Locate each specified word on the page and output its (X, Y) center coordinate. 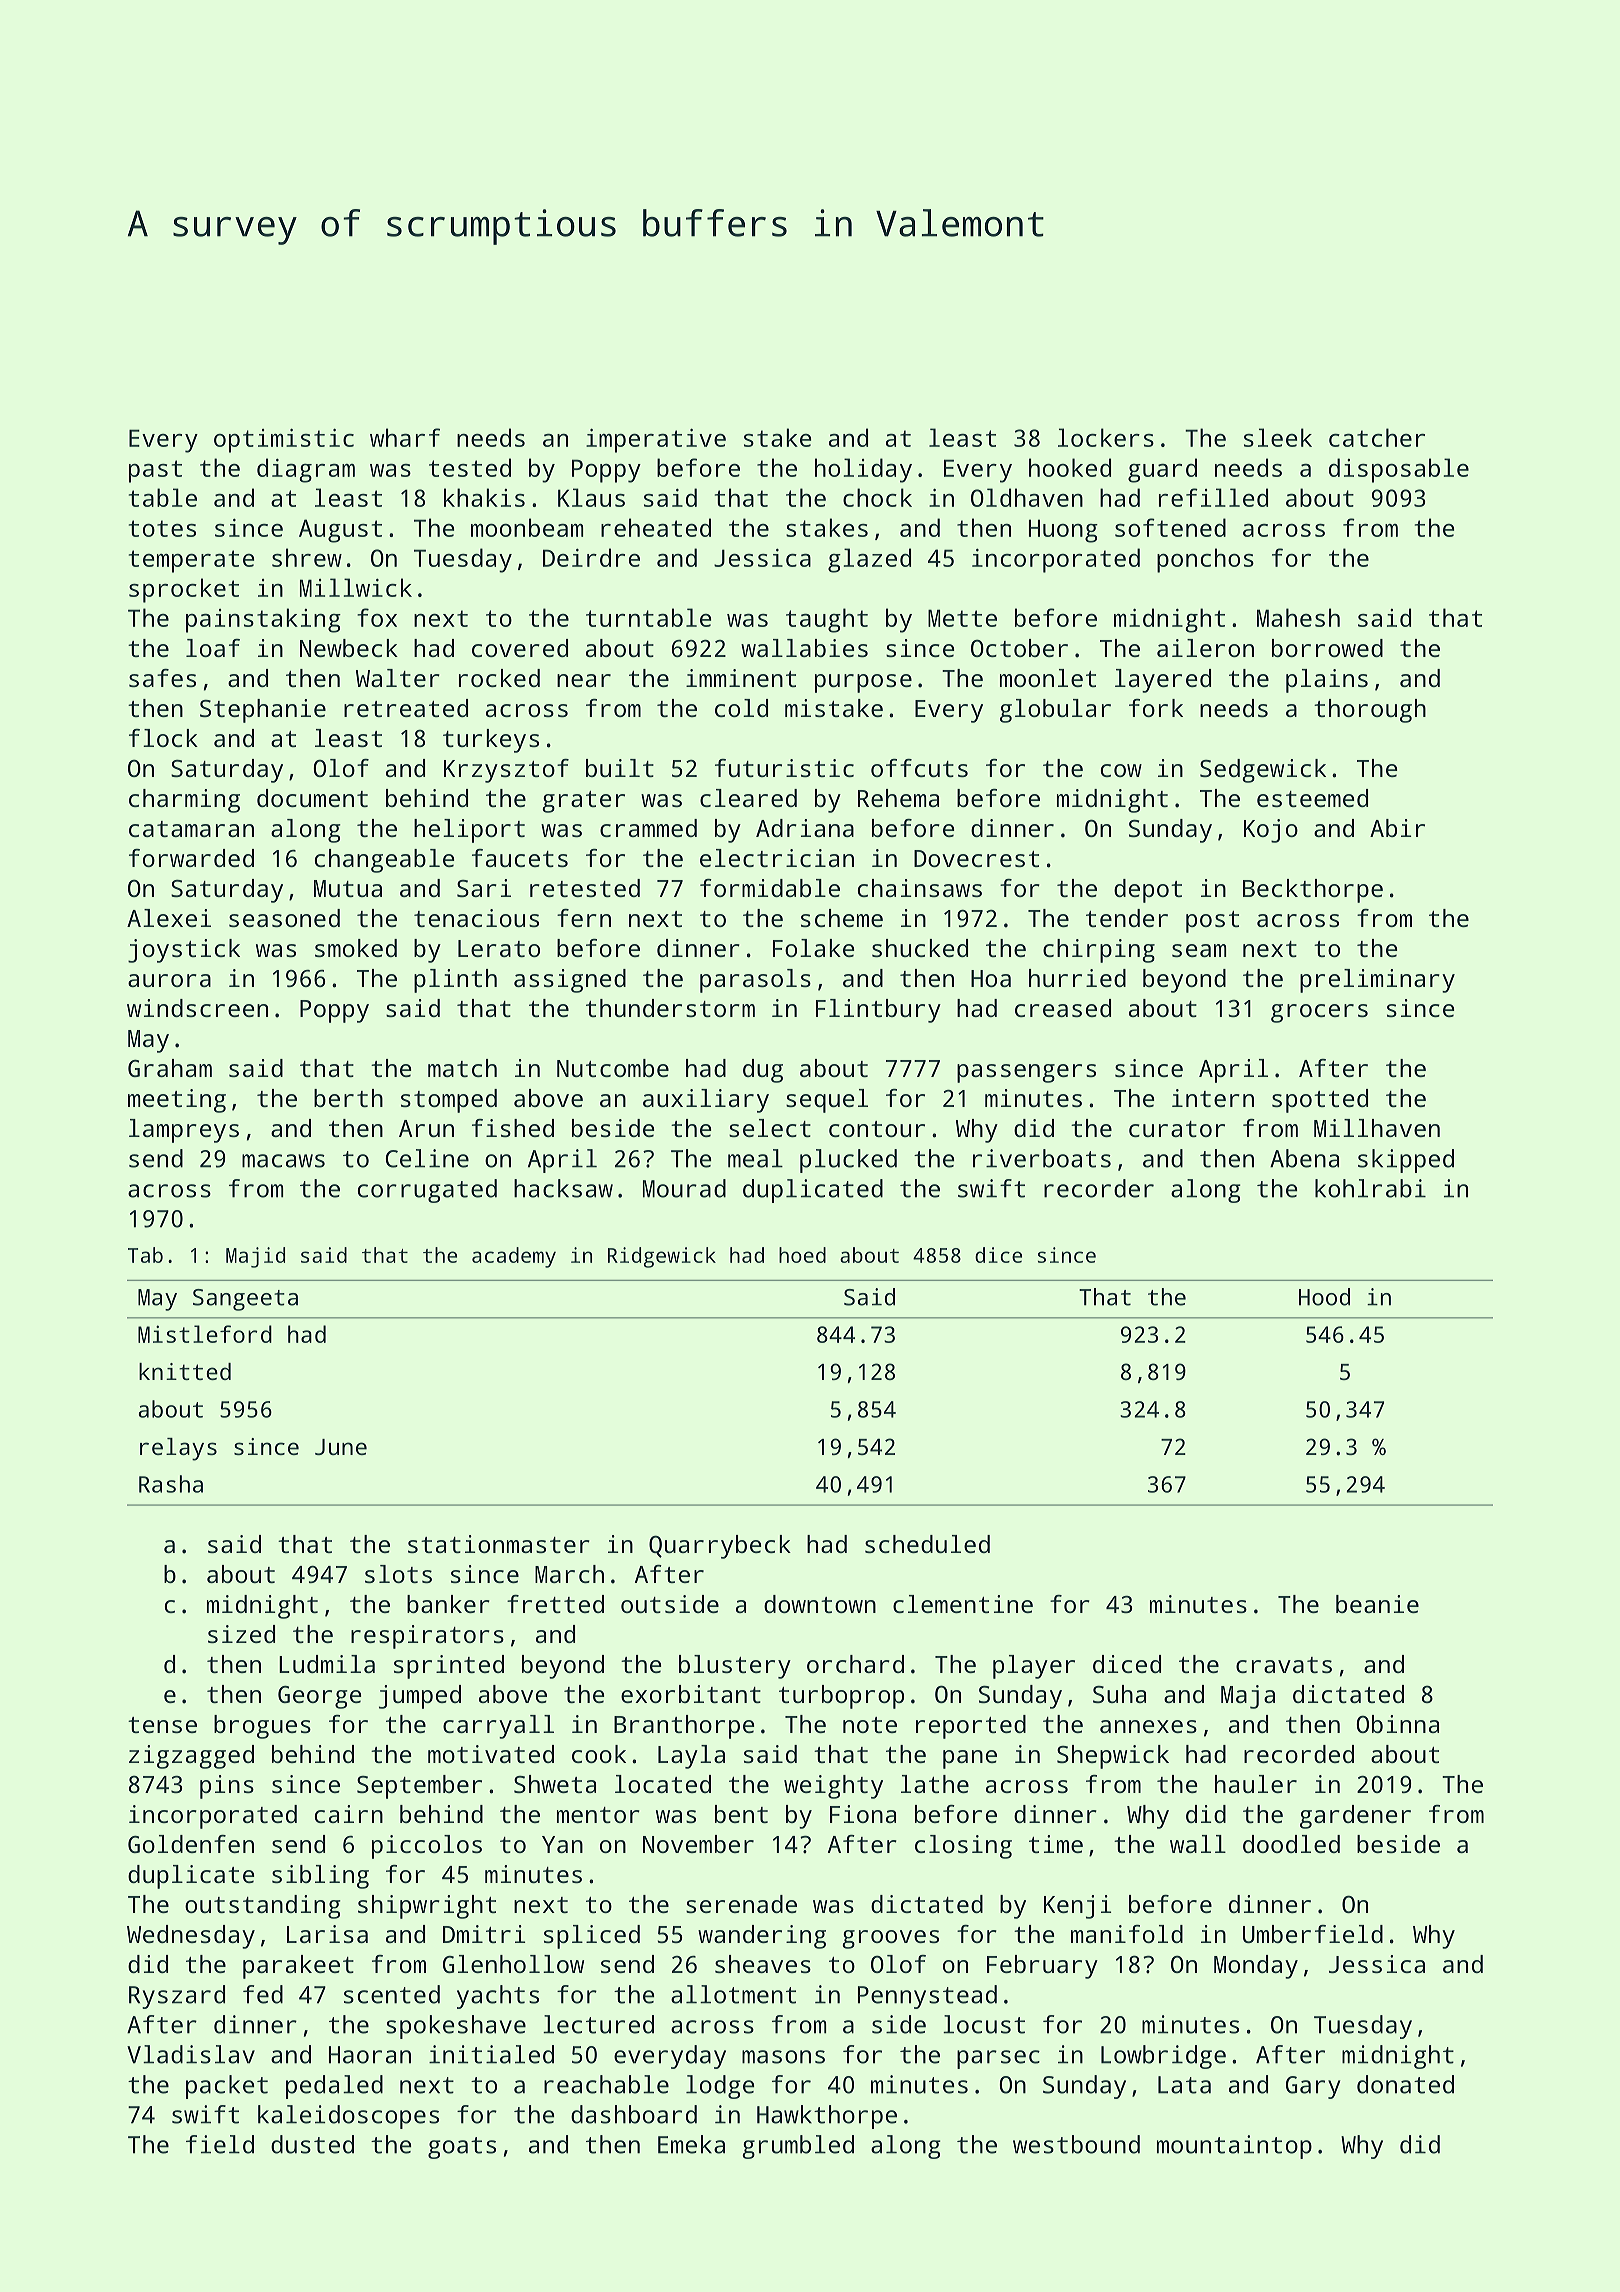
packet (227, 2087)
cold (741, 708)
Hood (1324, 1297)
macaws (283, 1161)
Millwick (356, 587)
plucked (848, 1161)
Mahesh (1298, 617)
